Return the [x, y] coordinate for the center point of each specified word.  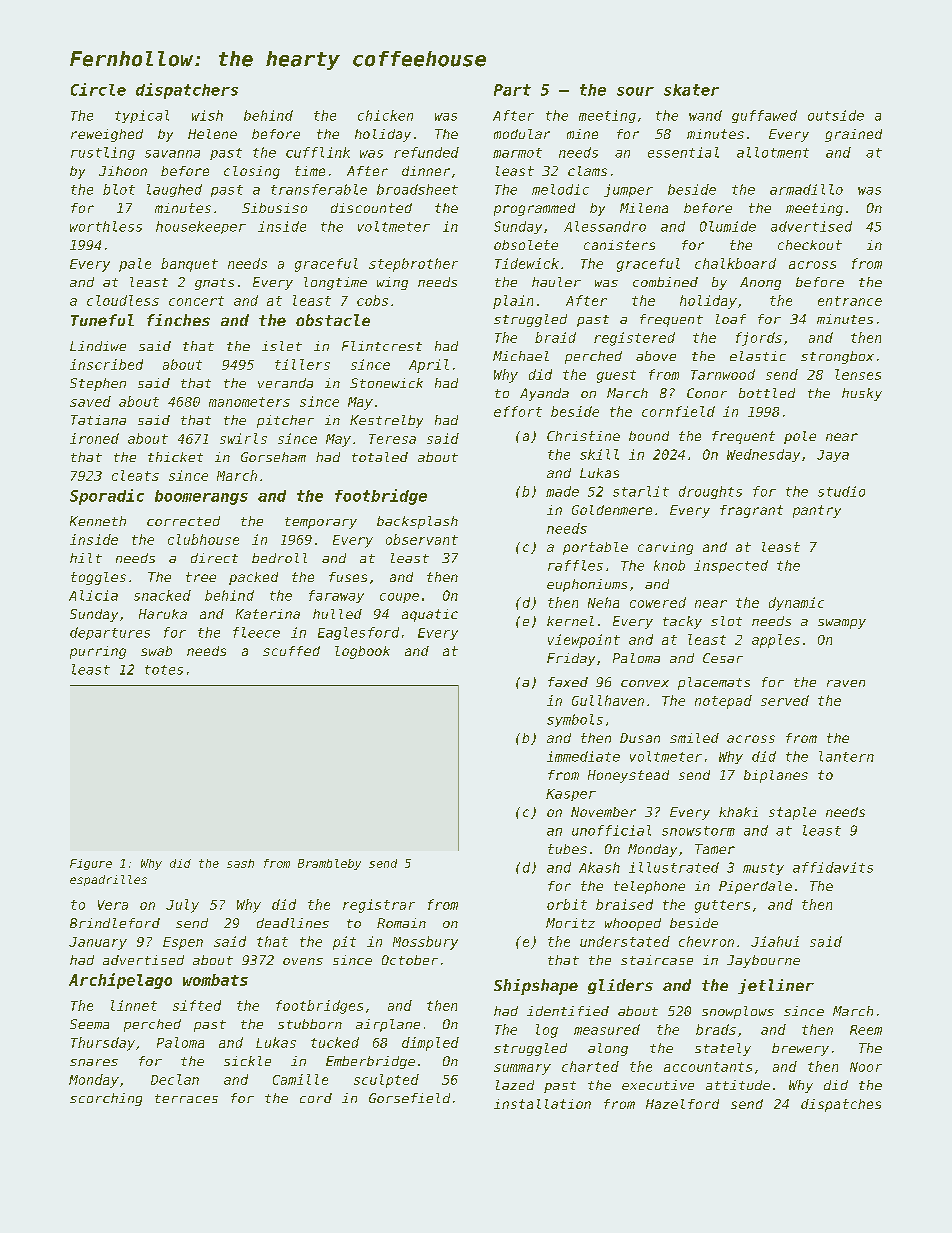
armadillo [806, 189]
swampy [842, 624]
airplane [388, 1025]
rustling [103, 153]
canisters [619, 245]
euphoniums [587, 585]
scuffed [291, 651]
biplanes [776, 776]
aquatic [430, 615]
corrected [183, 521]
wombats [215, 980]
